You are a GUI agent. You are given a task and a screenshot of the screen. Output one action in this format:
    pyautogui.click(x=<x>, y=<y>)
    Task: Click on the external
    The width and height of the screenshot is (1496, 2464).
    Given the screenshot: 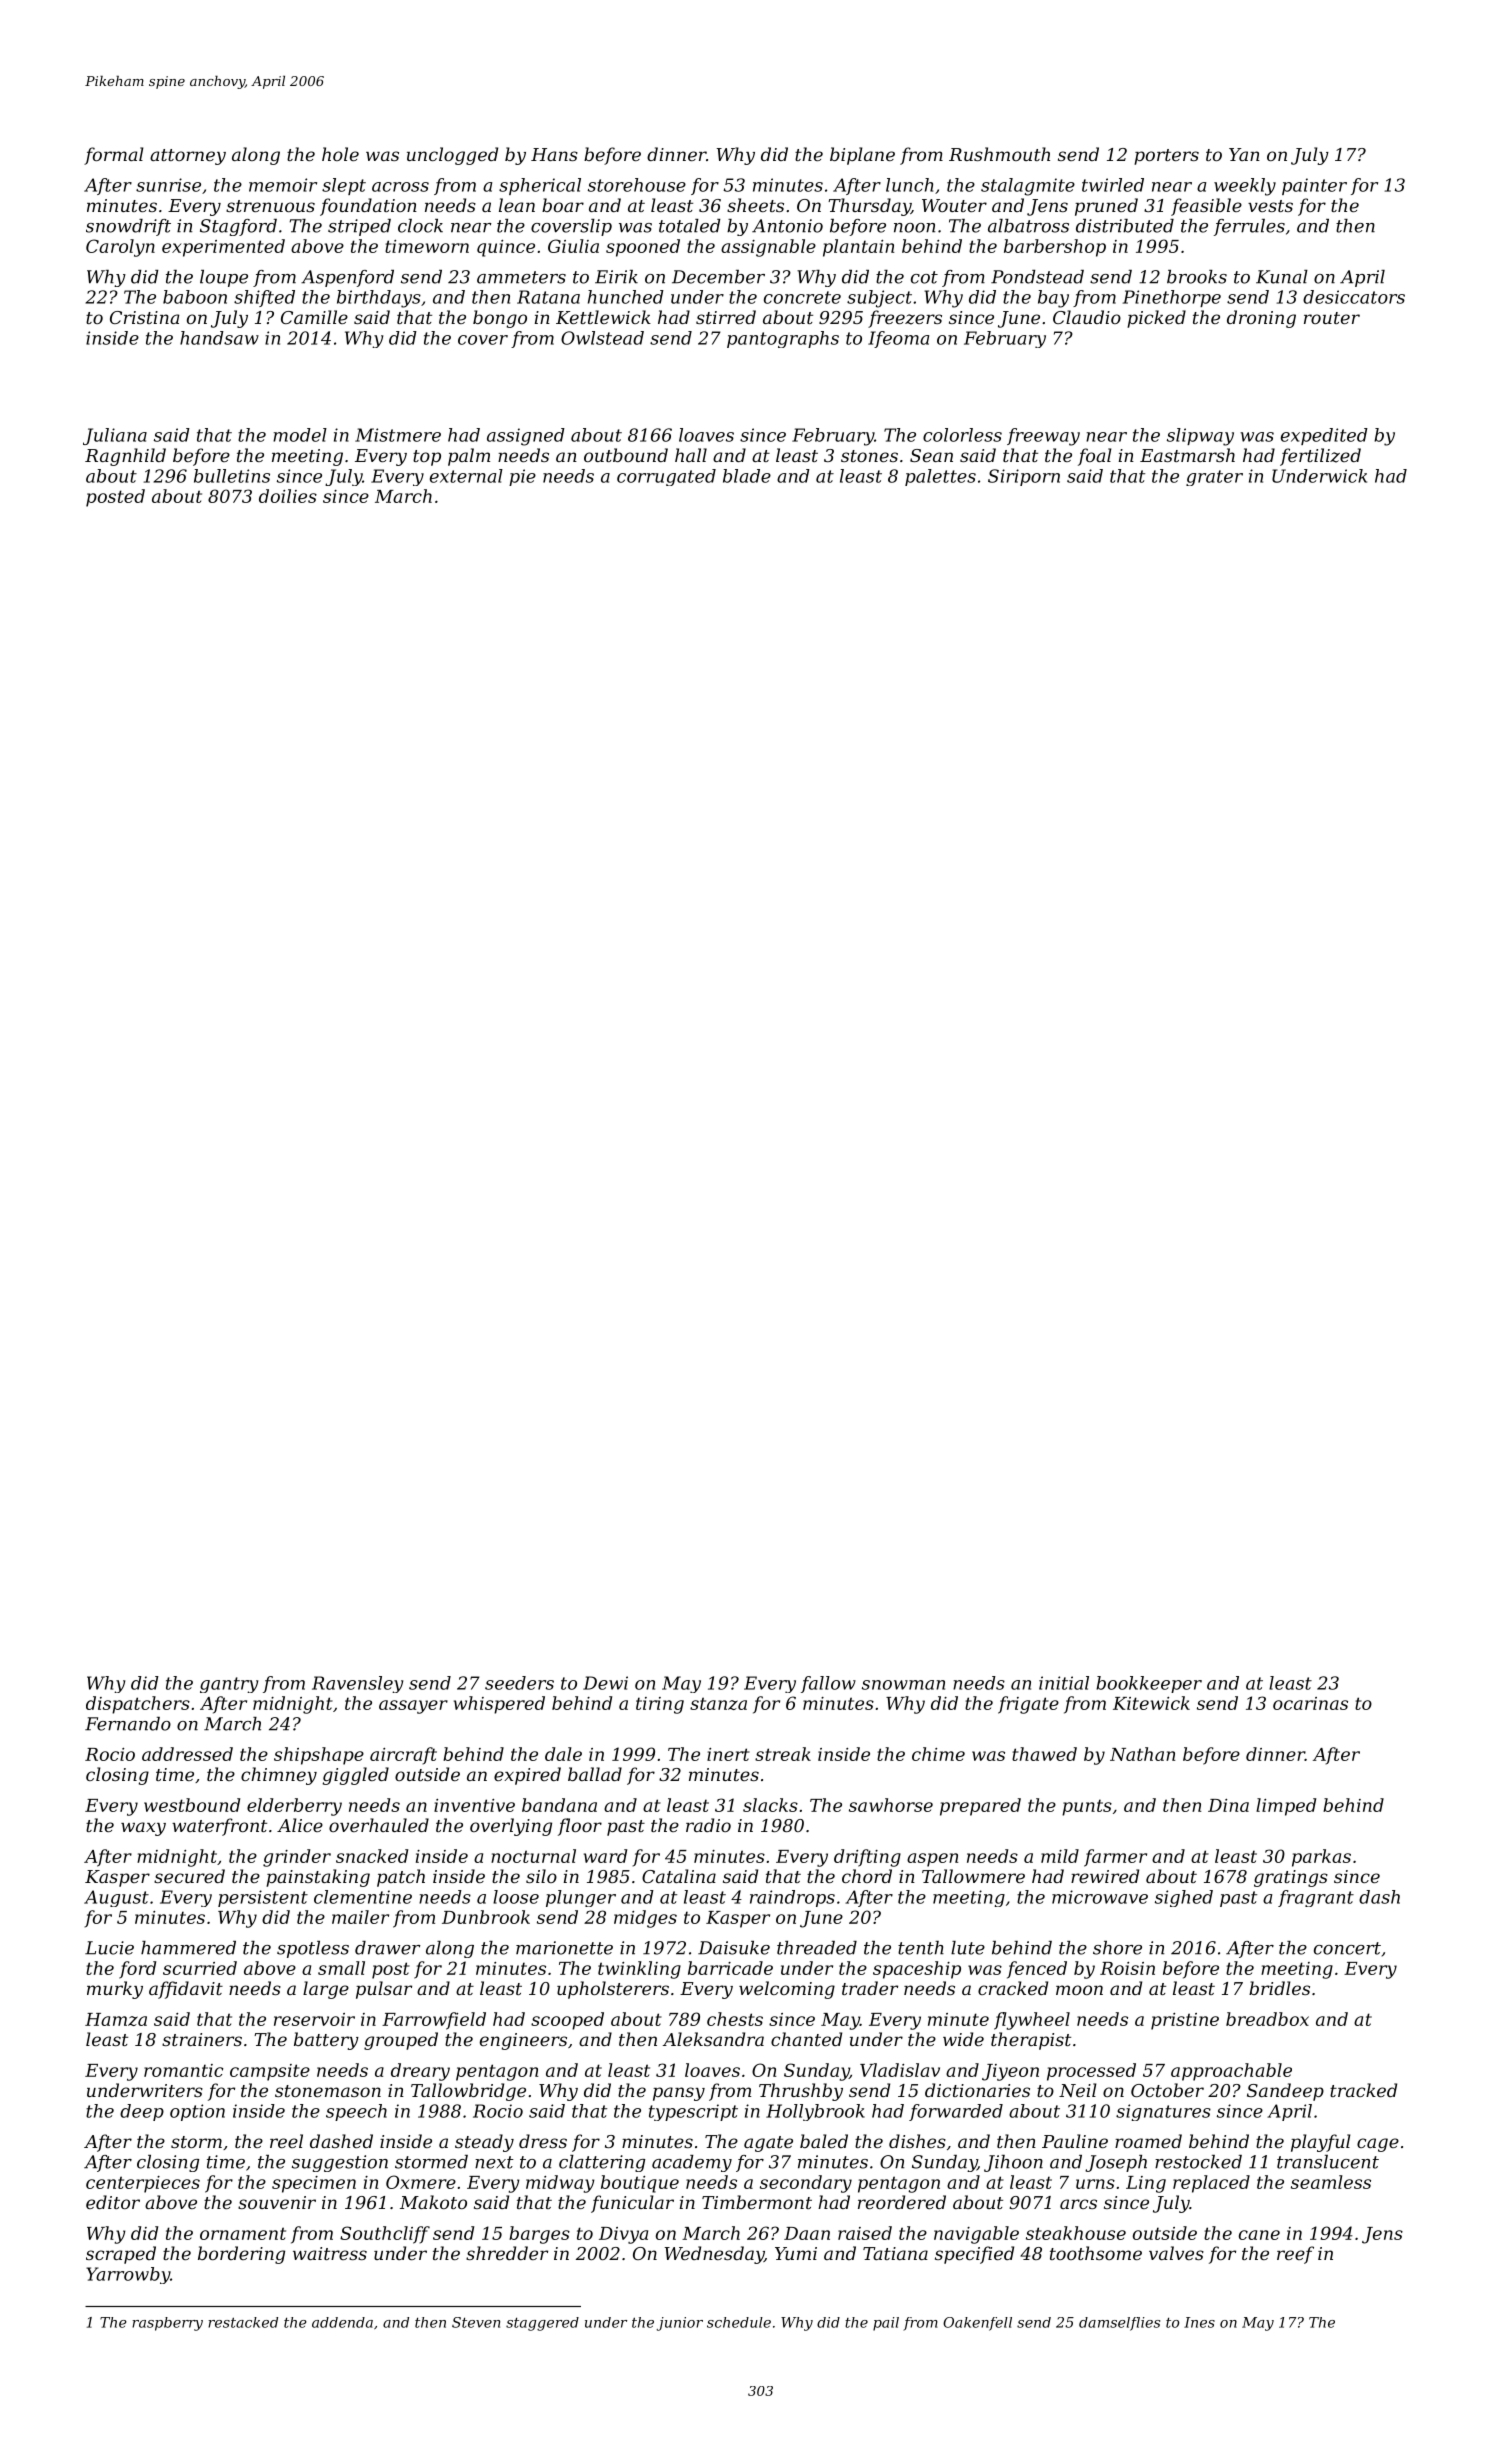 What is the action you would take?
    pyautogui.click(x=466, y=476)
